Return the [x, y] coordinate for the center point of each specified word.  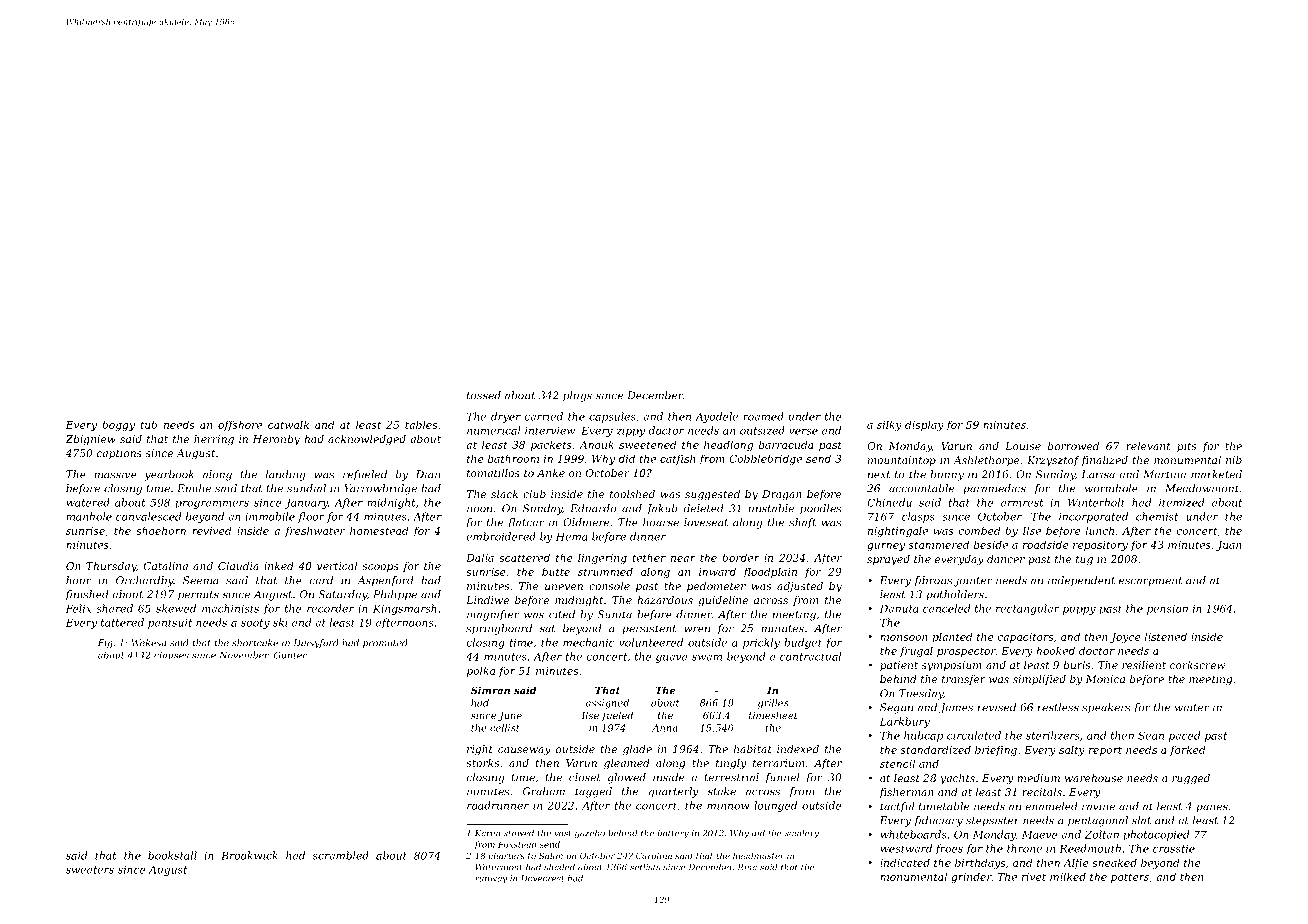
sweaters [90, 870]
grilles [773, 704]
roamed [763, 416]
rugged [1191, 779]
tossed [484, 395]
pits [1186, 447]
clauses [171, 655]
